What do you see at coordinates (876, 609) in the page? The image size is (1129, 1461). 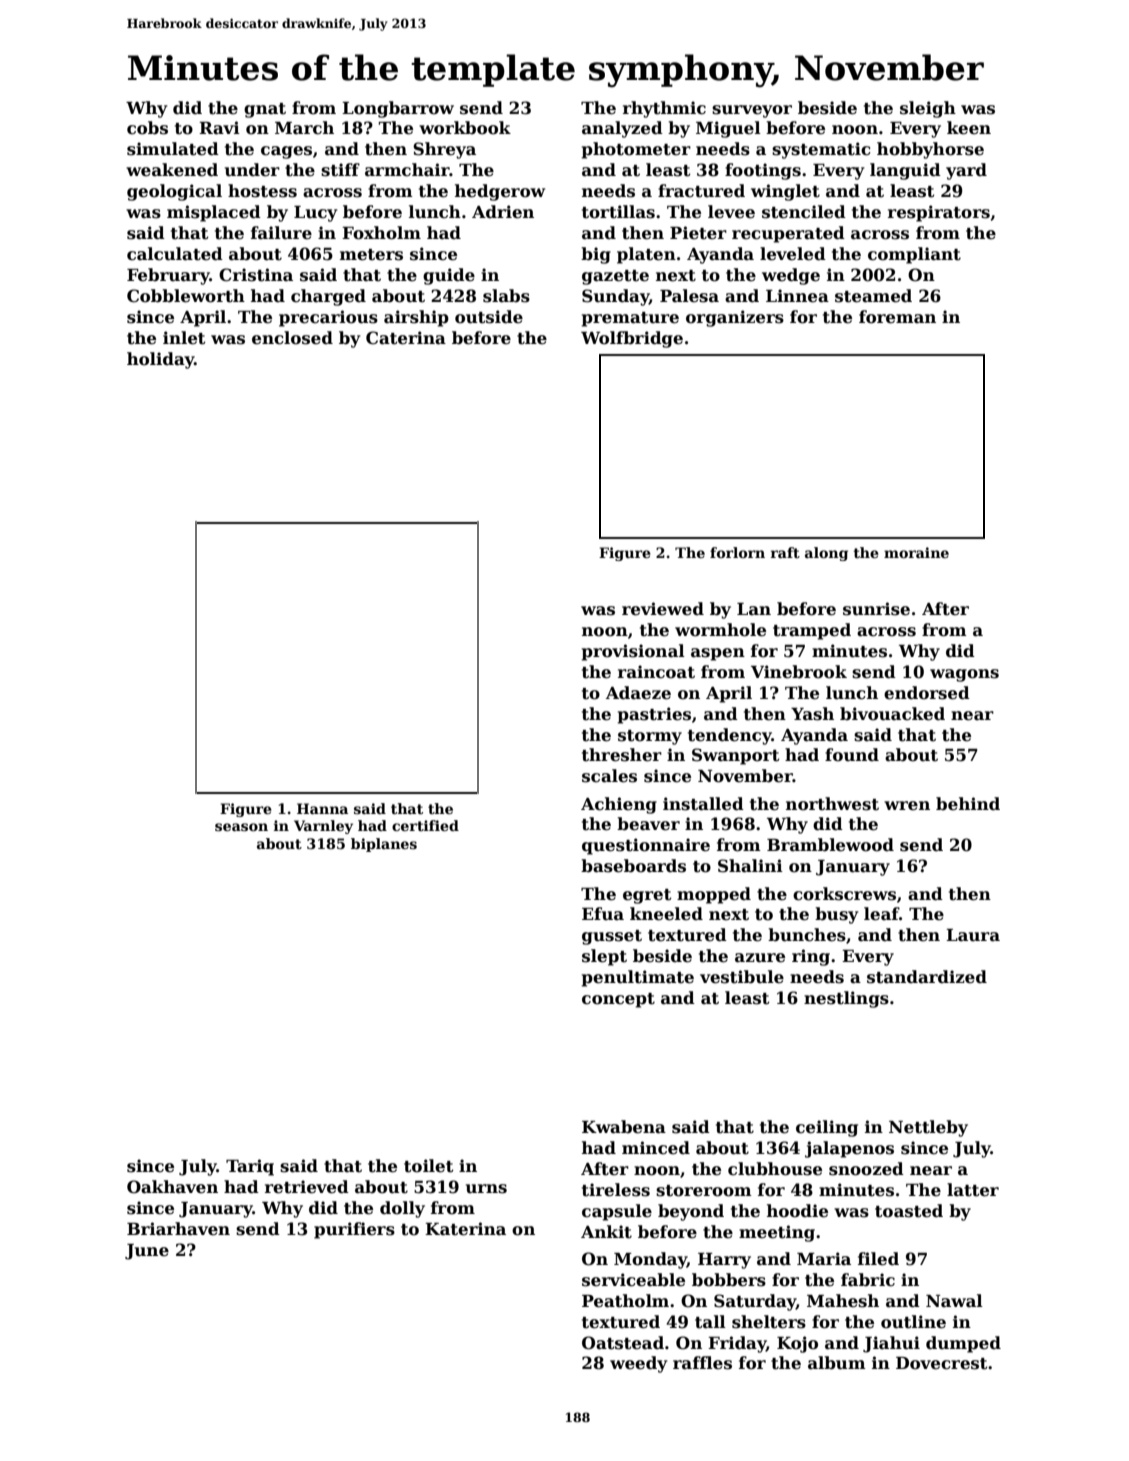 I see `sunrise` at bounding box center [876, 609].
